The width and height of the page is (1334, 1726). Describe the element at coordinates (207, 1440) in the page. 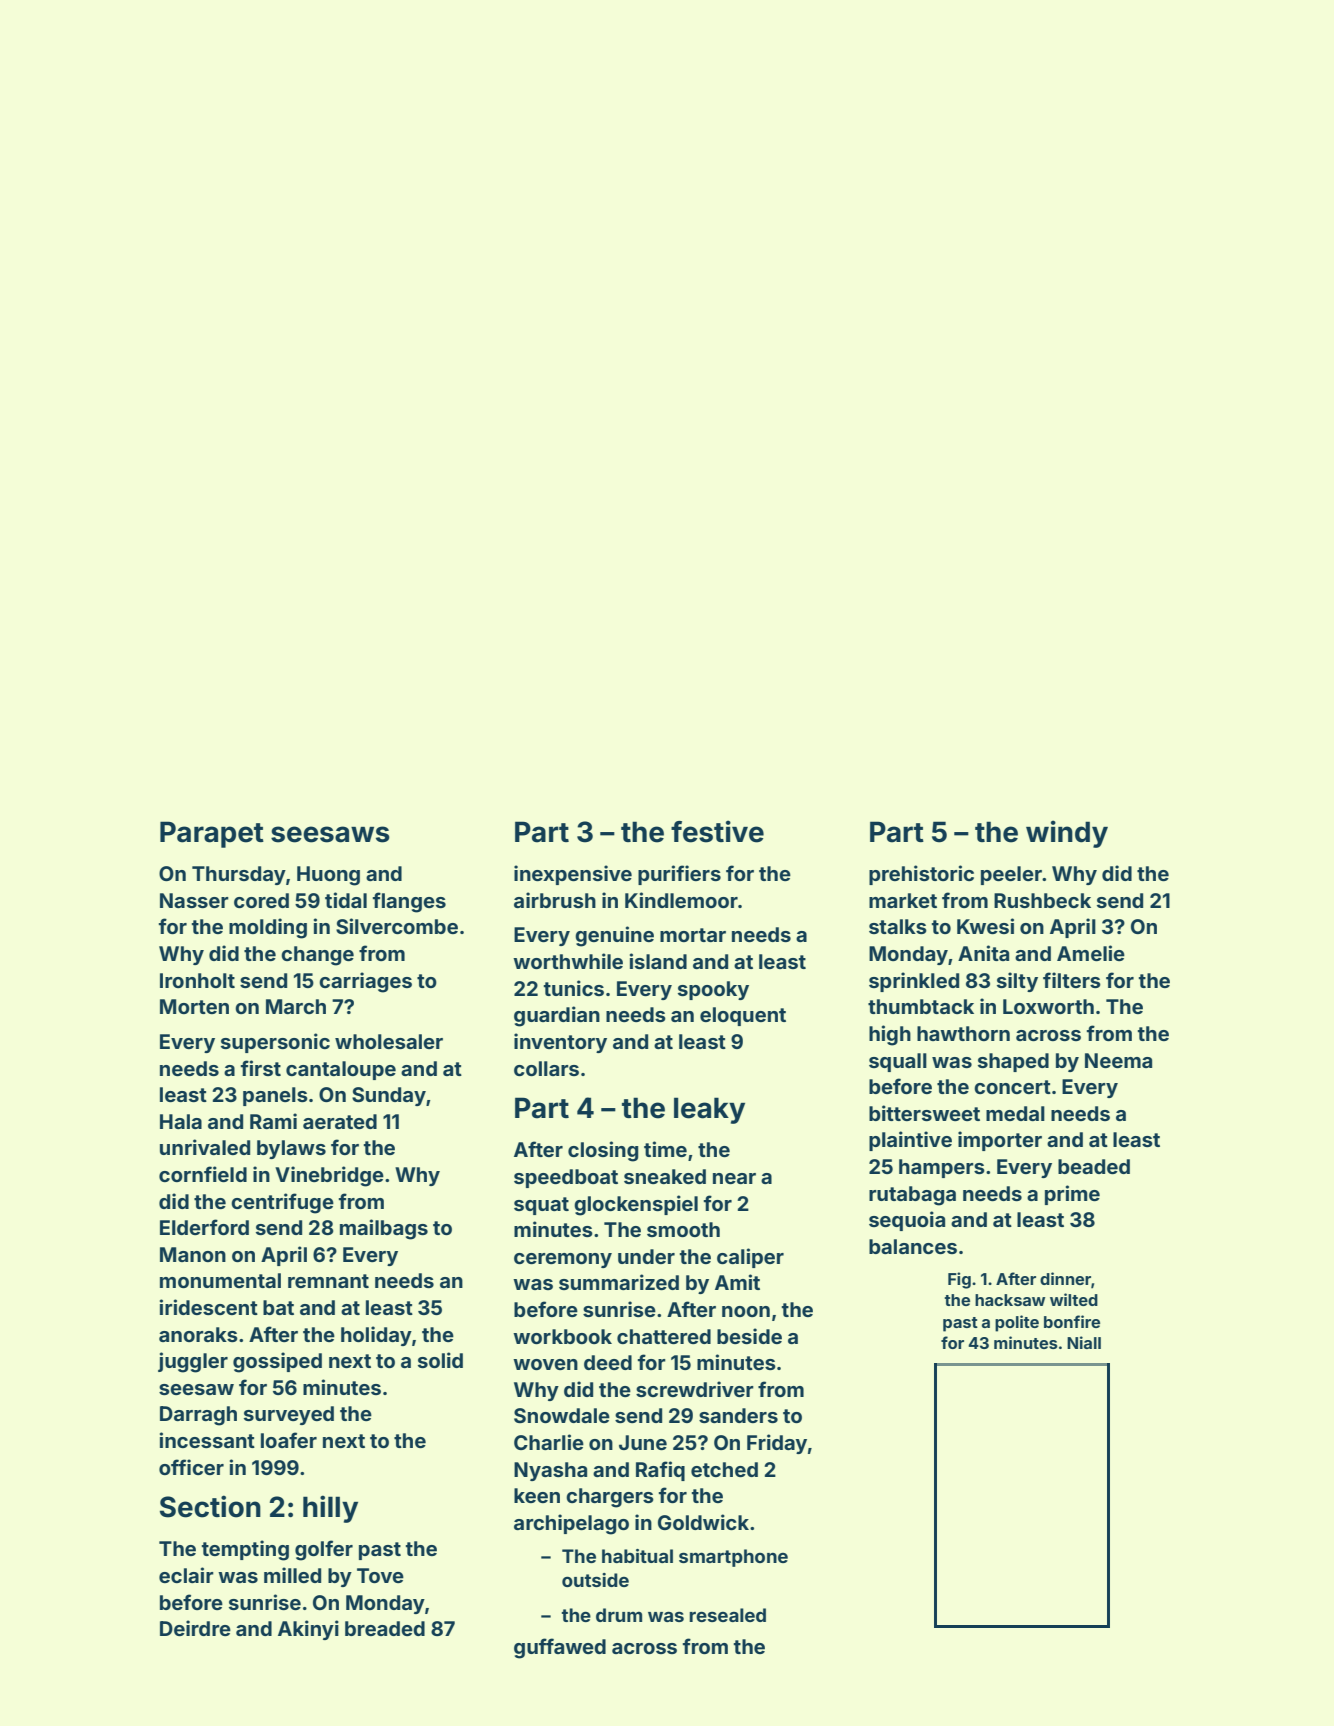

I see `incessant` at that location.
